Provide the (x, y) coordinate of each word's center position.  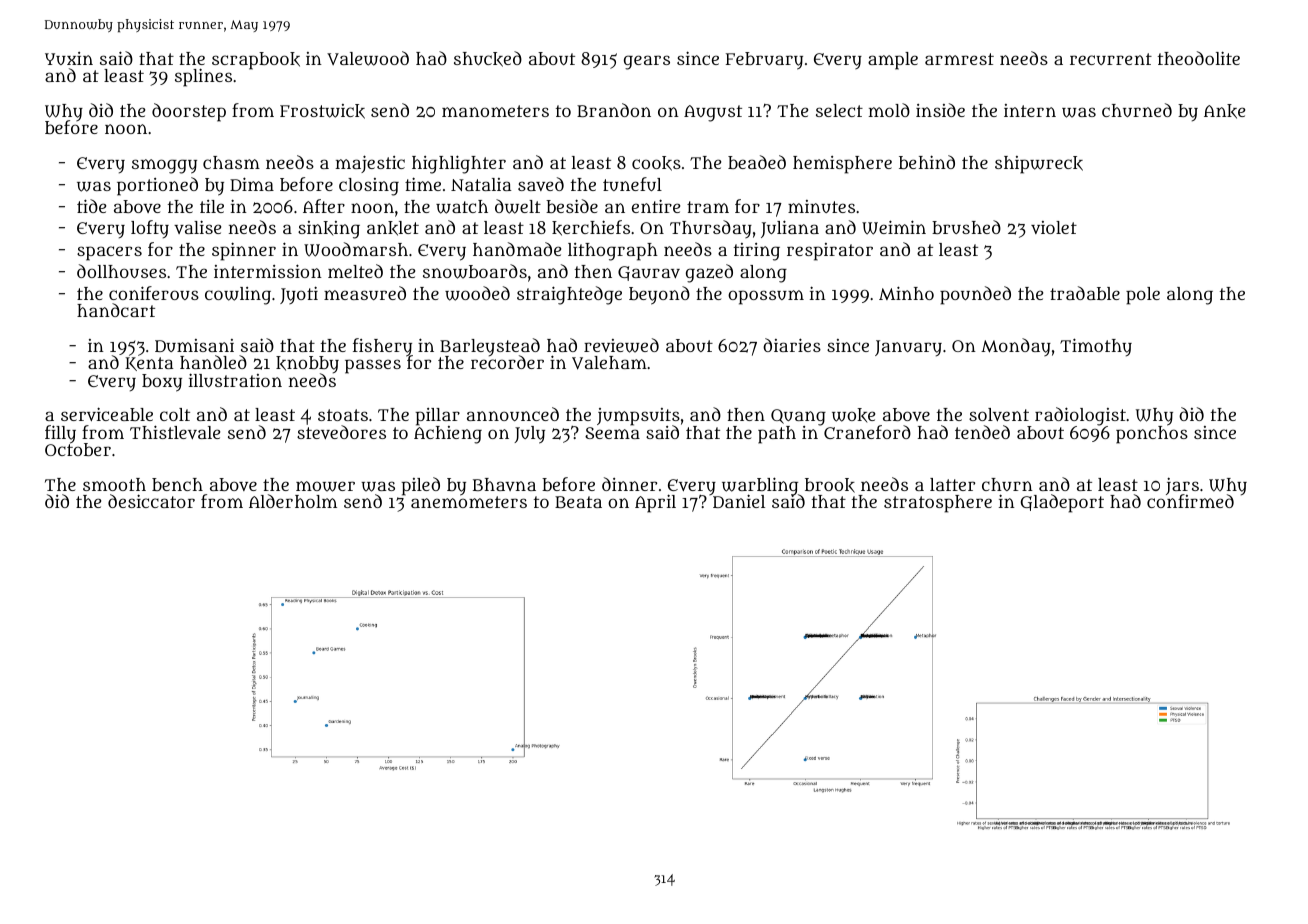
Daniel (739, 501)
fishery (383, 347)
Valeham (609, 363)
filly (60, 434)
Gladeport (1062, 503)
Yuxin (69, 58)
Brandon (614, 110)
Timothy (1096, 347)
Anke (1224, 111)
